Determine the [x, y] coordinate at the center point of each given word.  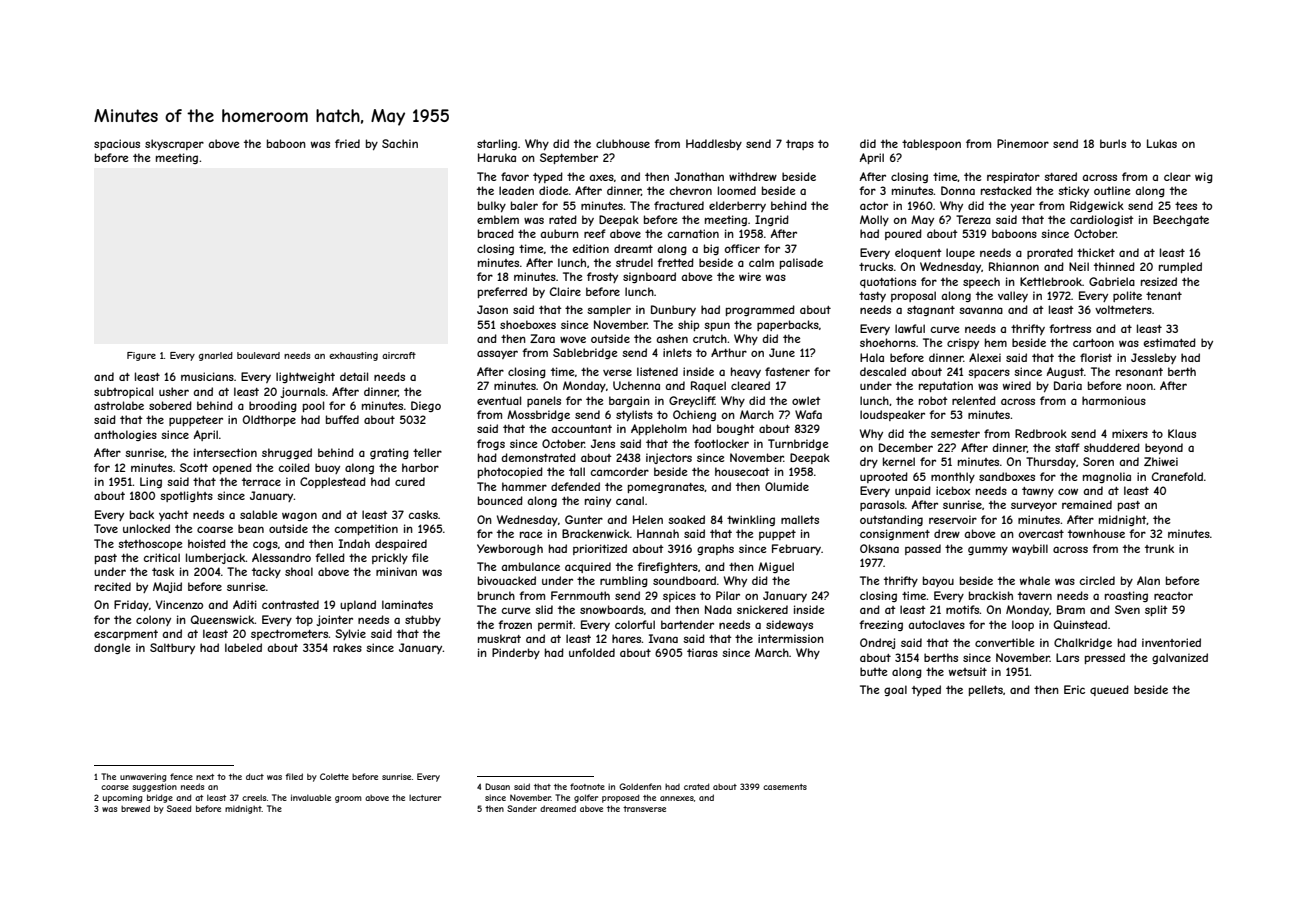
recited [113, 586]
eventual [499, 400]
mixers [1130, 433]
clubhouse [623, 143]
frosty [602, 277]
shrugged [287, 453]
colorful [635, 624]
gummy [988, 550]
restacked [1006, 190]
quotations [888, 282]
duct [255, 776]
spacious [117, 144]
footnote [587, 786]
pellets [986, 690]
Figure [141, 356]
